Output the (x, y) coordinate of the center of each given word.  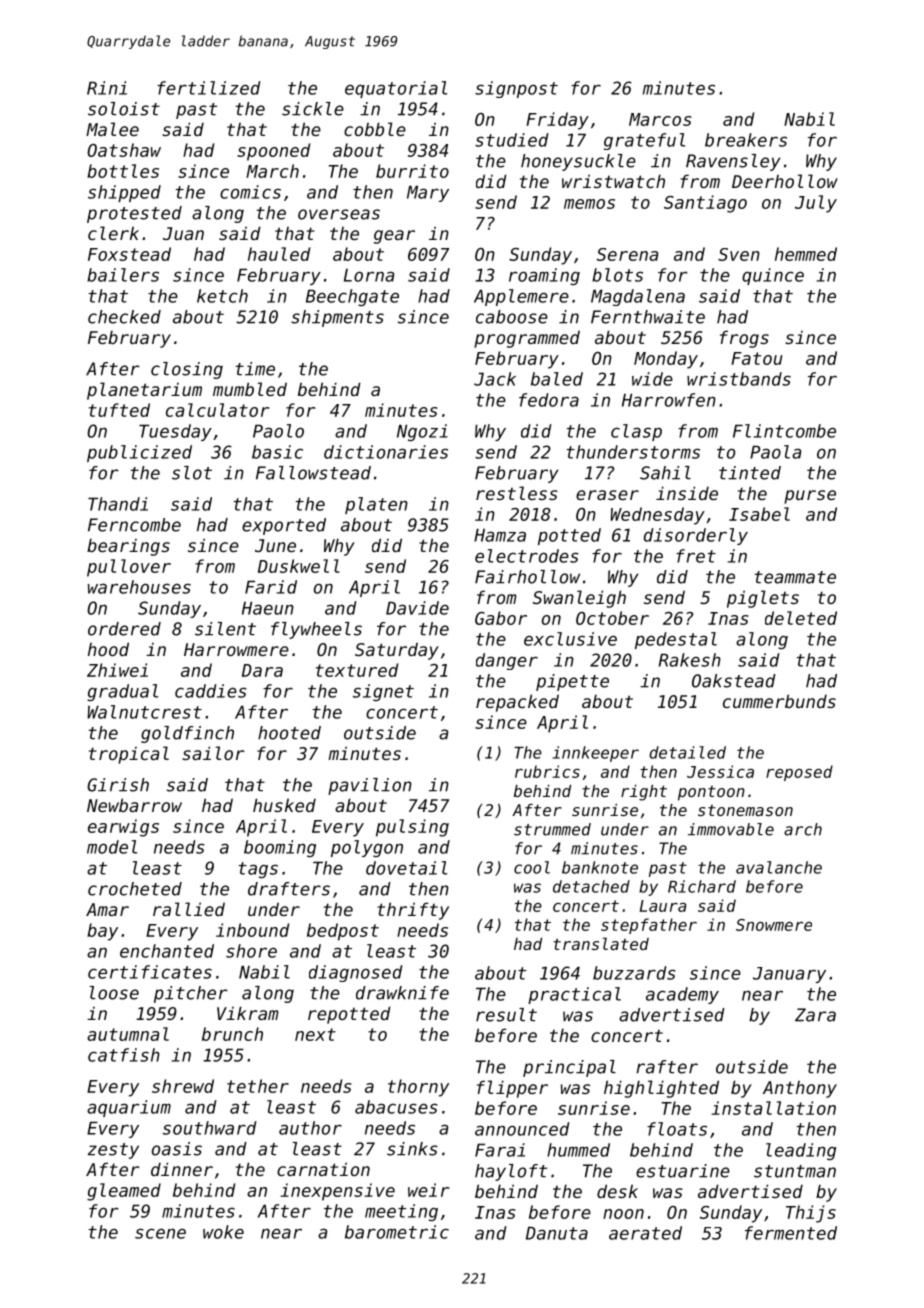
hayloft (511, 1172)
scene (160, 1233)
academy (682, 995)
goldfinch (187, 734)
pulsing (412, 828)
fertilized (209, 88)
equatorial (396, 89)
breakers (746, 140)
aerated (645, 1233)
